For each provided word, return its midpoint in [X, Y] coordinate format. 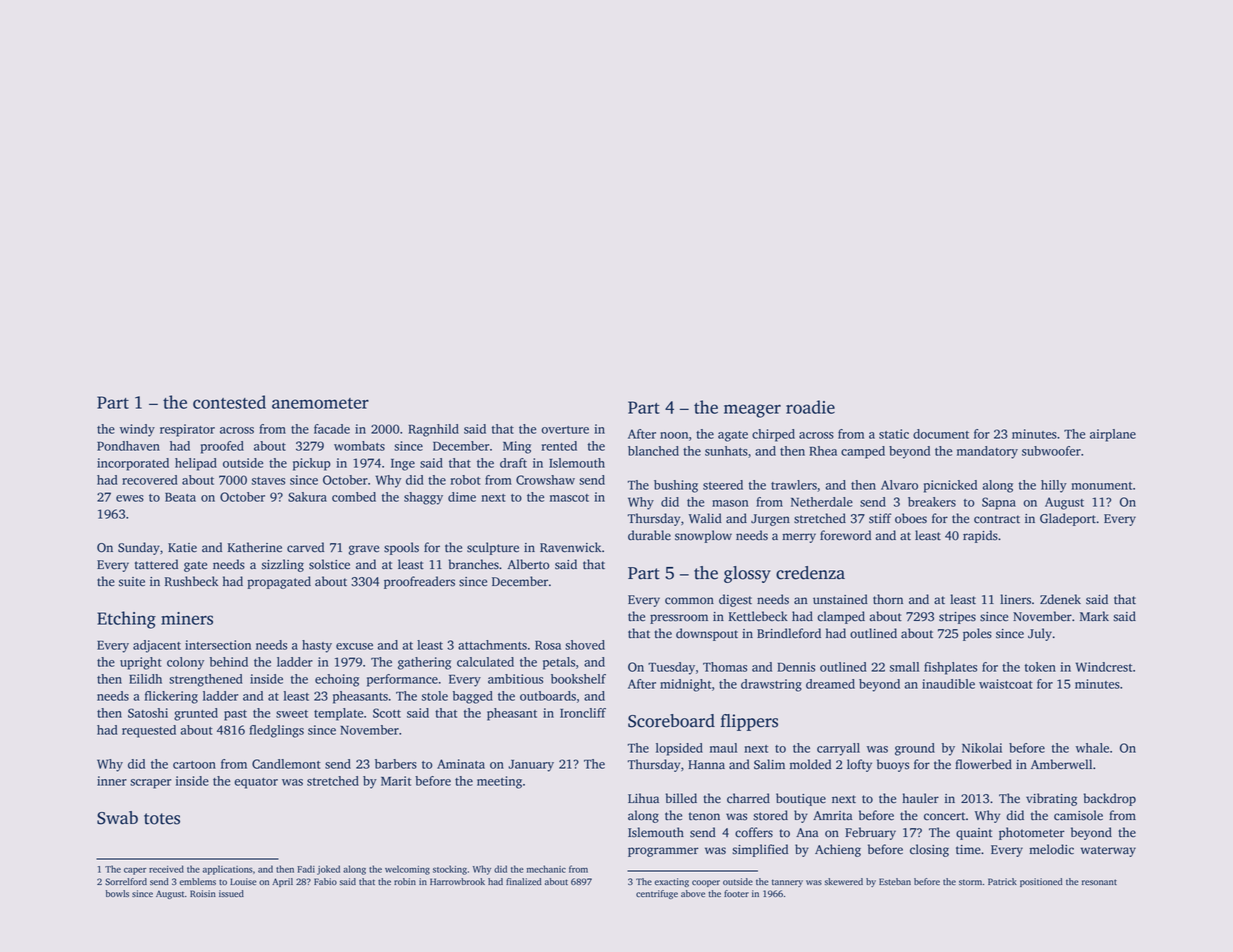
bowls [117, 893]
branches [474, 564]
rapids [980, 536]
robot [466, 480]
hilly [1054, 486]
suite [132, 582]
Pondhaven [128, 446]
